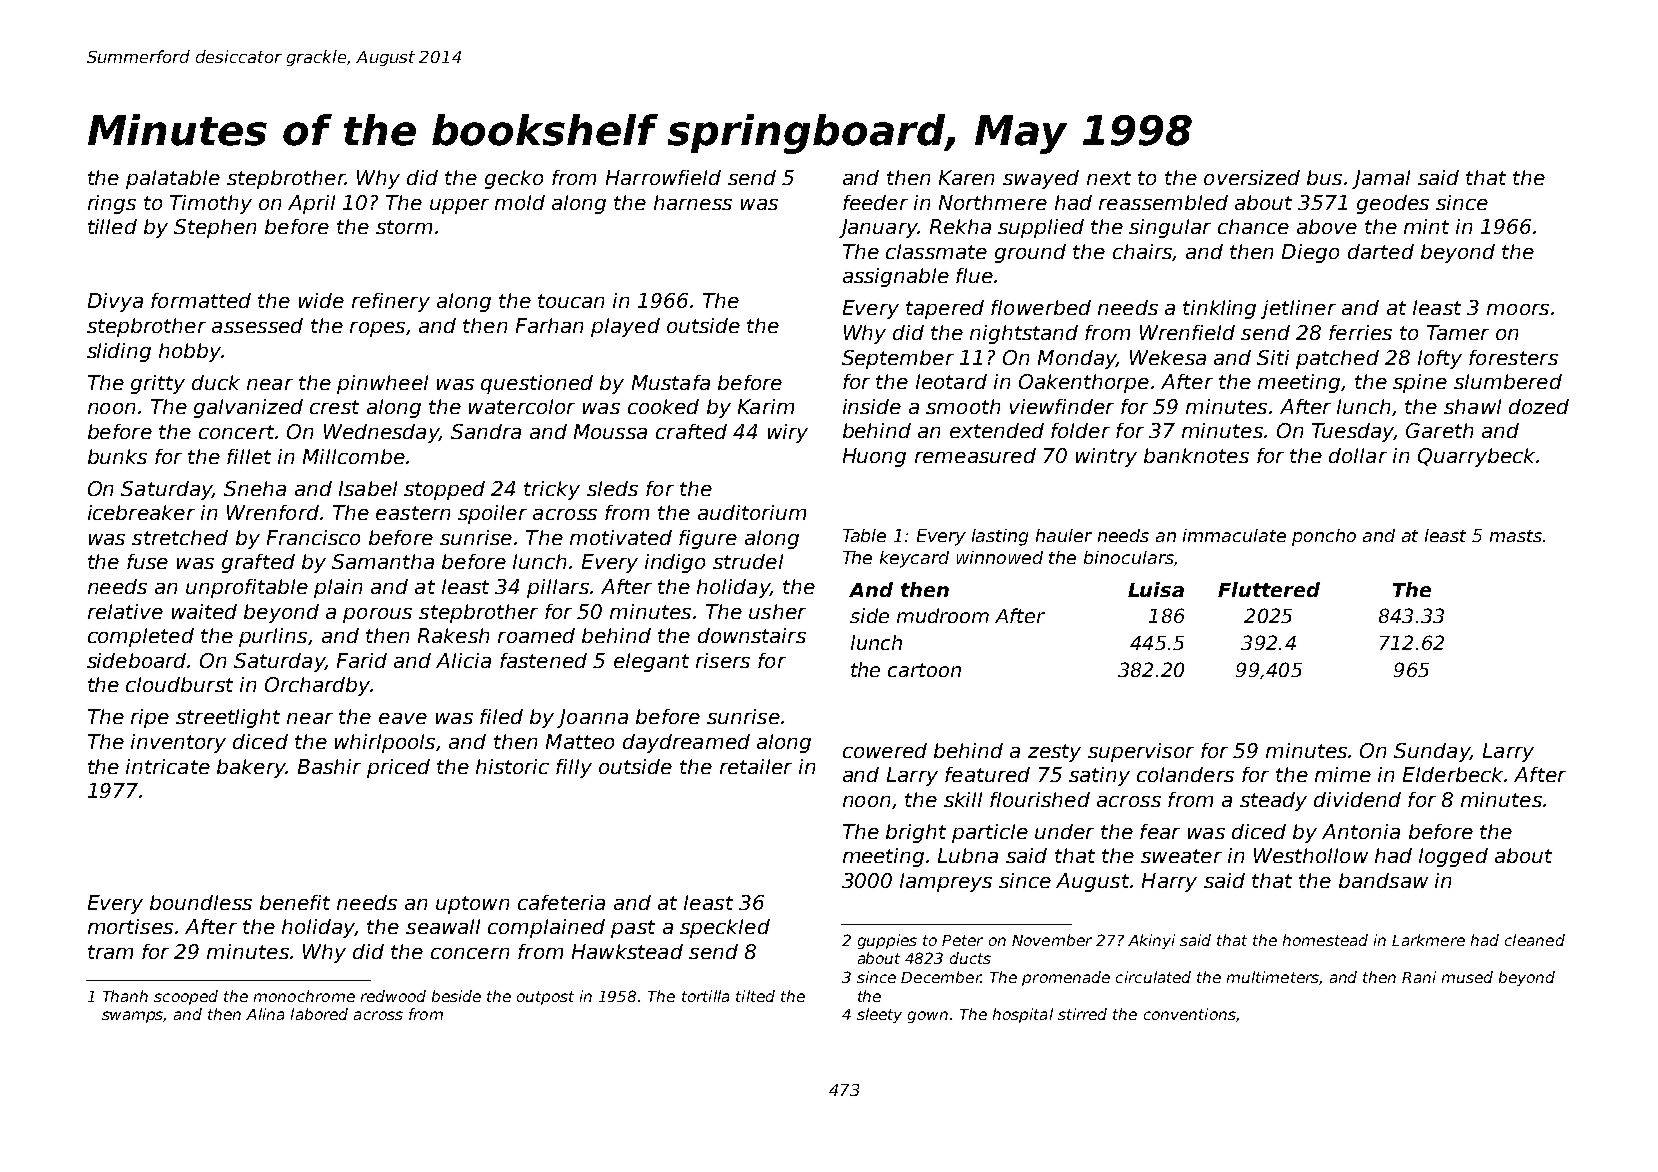 The width and height of the screenshot is (1658, 1172). Describe the element at coordinates (928, 1017) in the screenshot. I see `gown` at that location.
